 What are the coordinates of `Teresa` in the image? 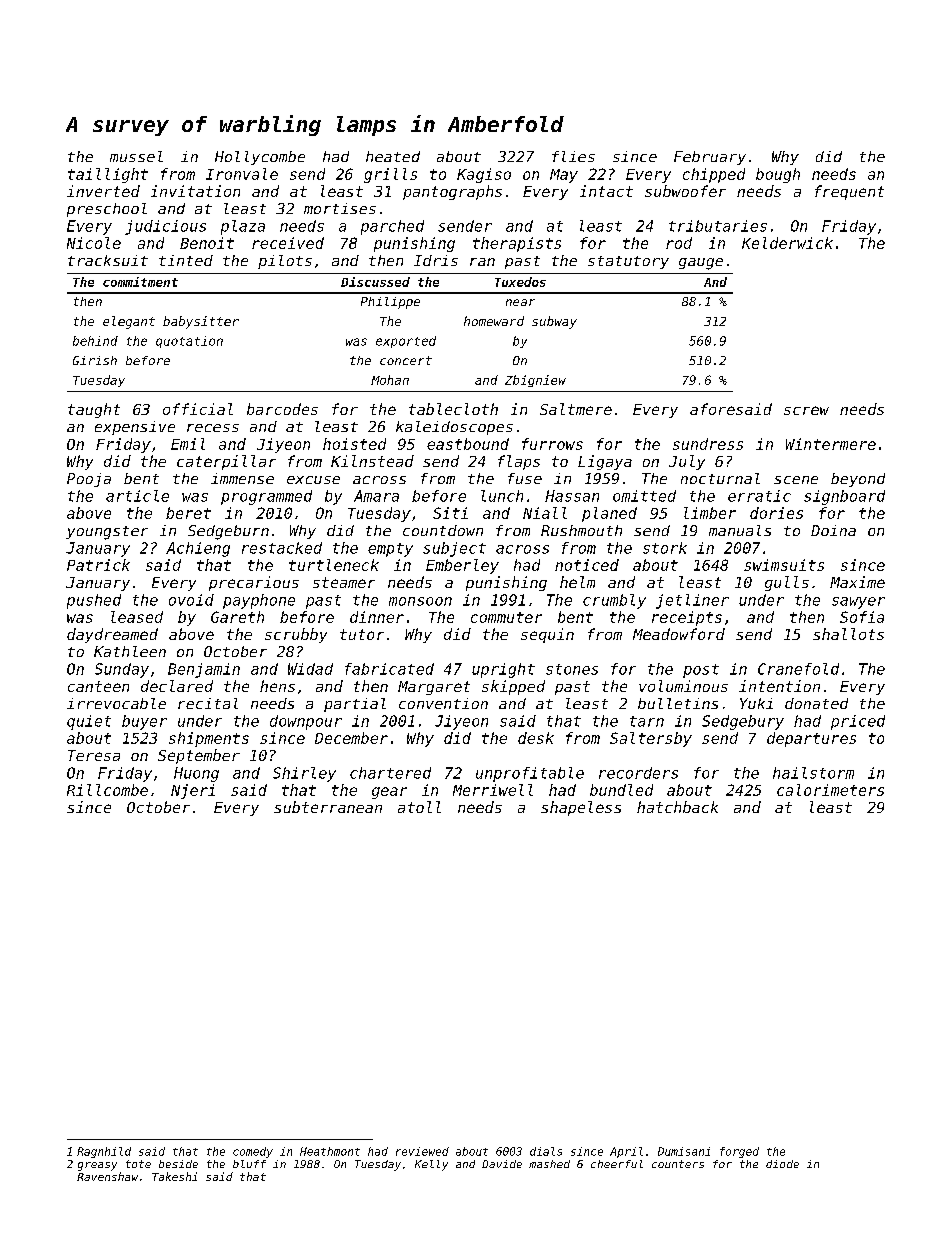 It's located at (94, 755).
